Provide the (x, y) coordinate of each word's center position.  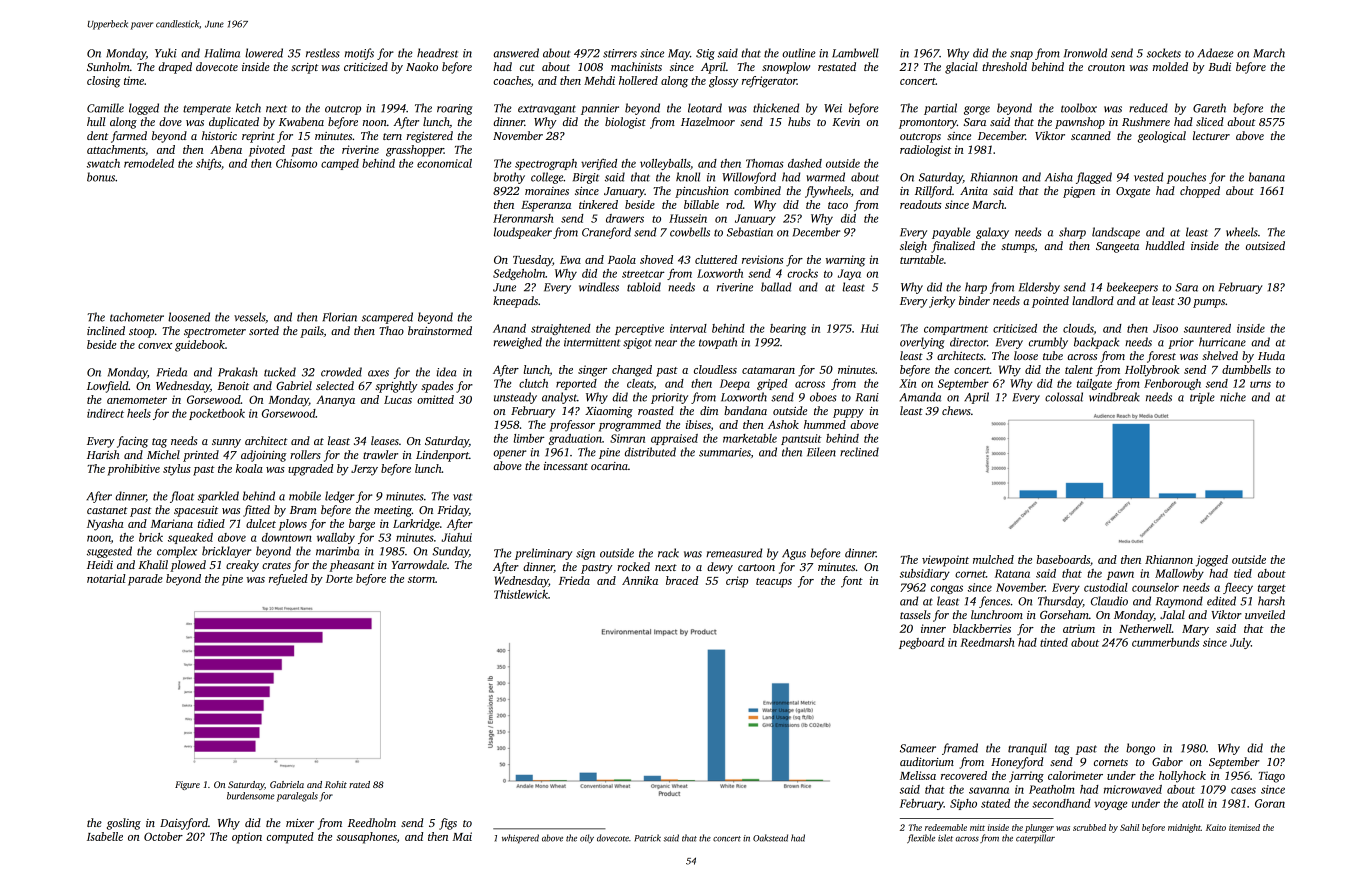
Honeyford (1017, 763)
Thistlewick (521, 594)
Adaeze (1216, 53)
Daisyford (184, 824)
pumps (1209, 303)
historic (219, 135)
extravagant (547, 110)
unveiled (1265, 614)
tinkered (598, 204)
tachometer (137, 317)
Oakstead (770, 838)
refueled (288, 580)
